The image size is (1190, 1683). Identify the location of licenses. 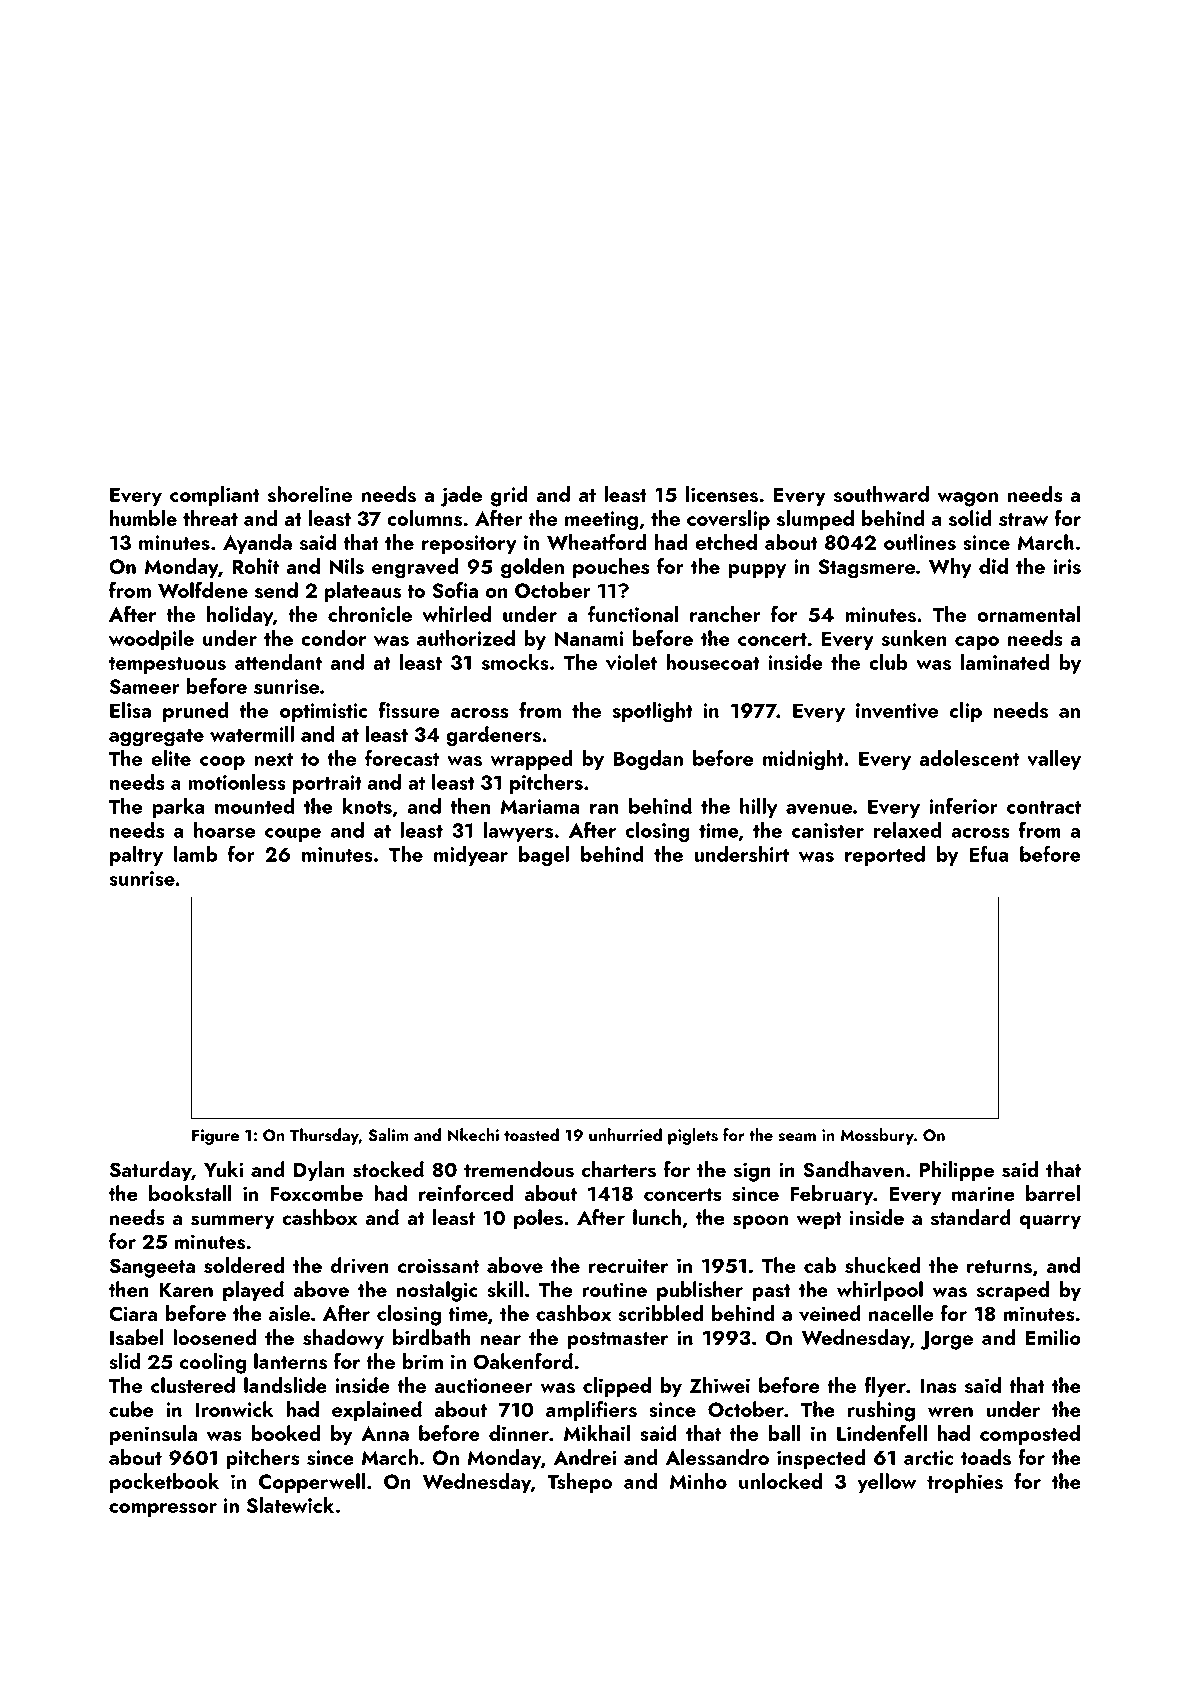
(722, 494).
